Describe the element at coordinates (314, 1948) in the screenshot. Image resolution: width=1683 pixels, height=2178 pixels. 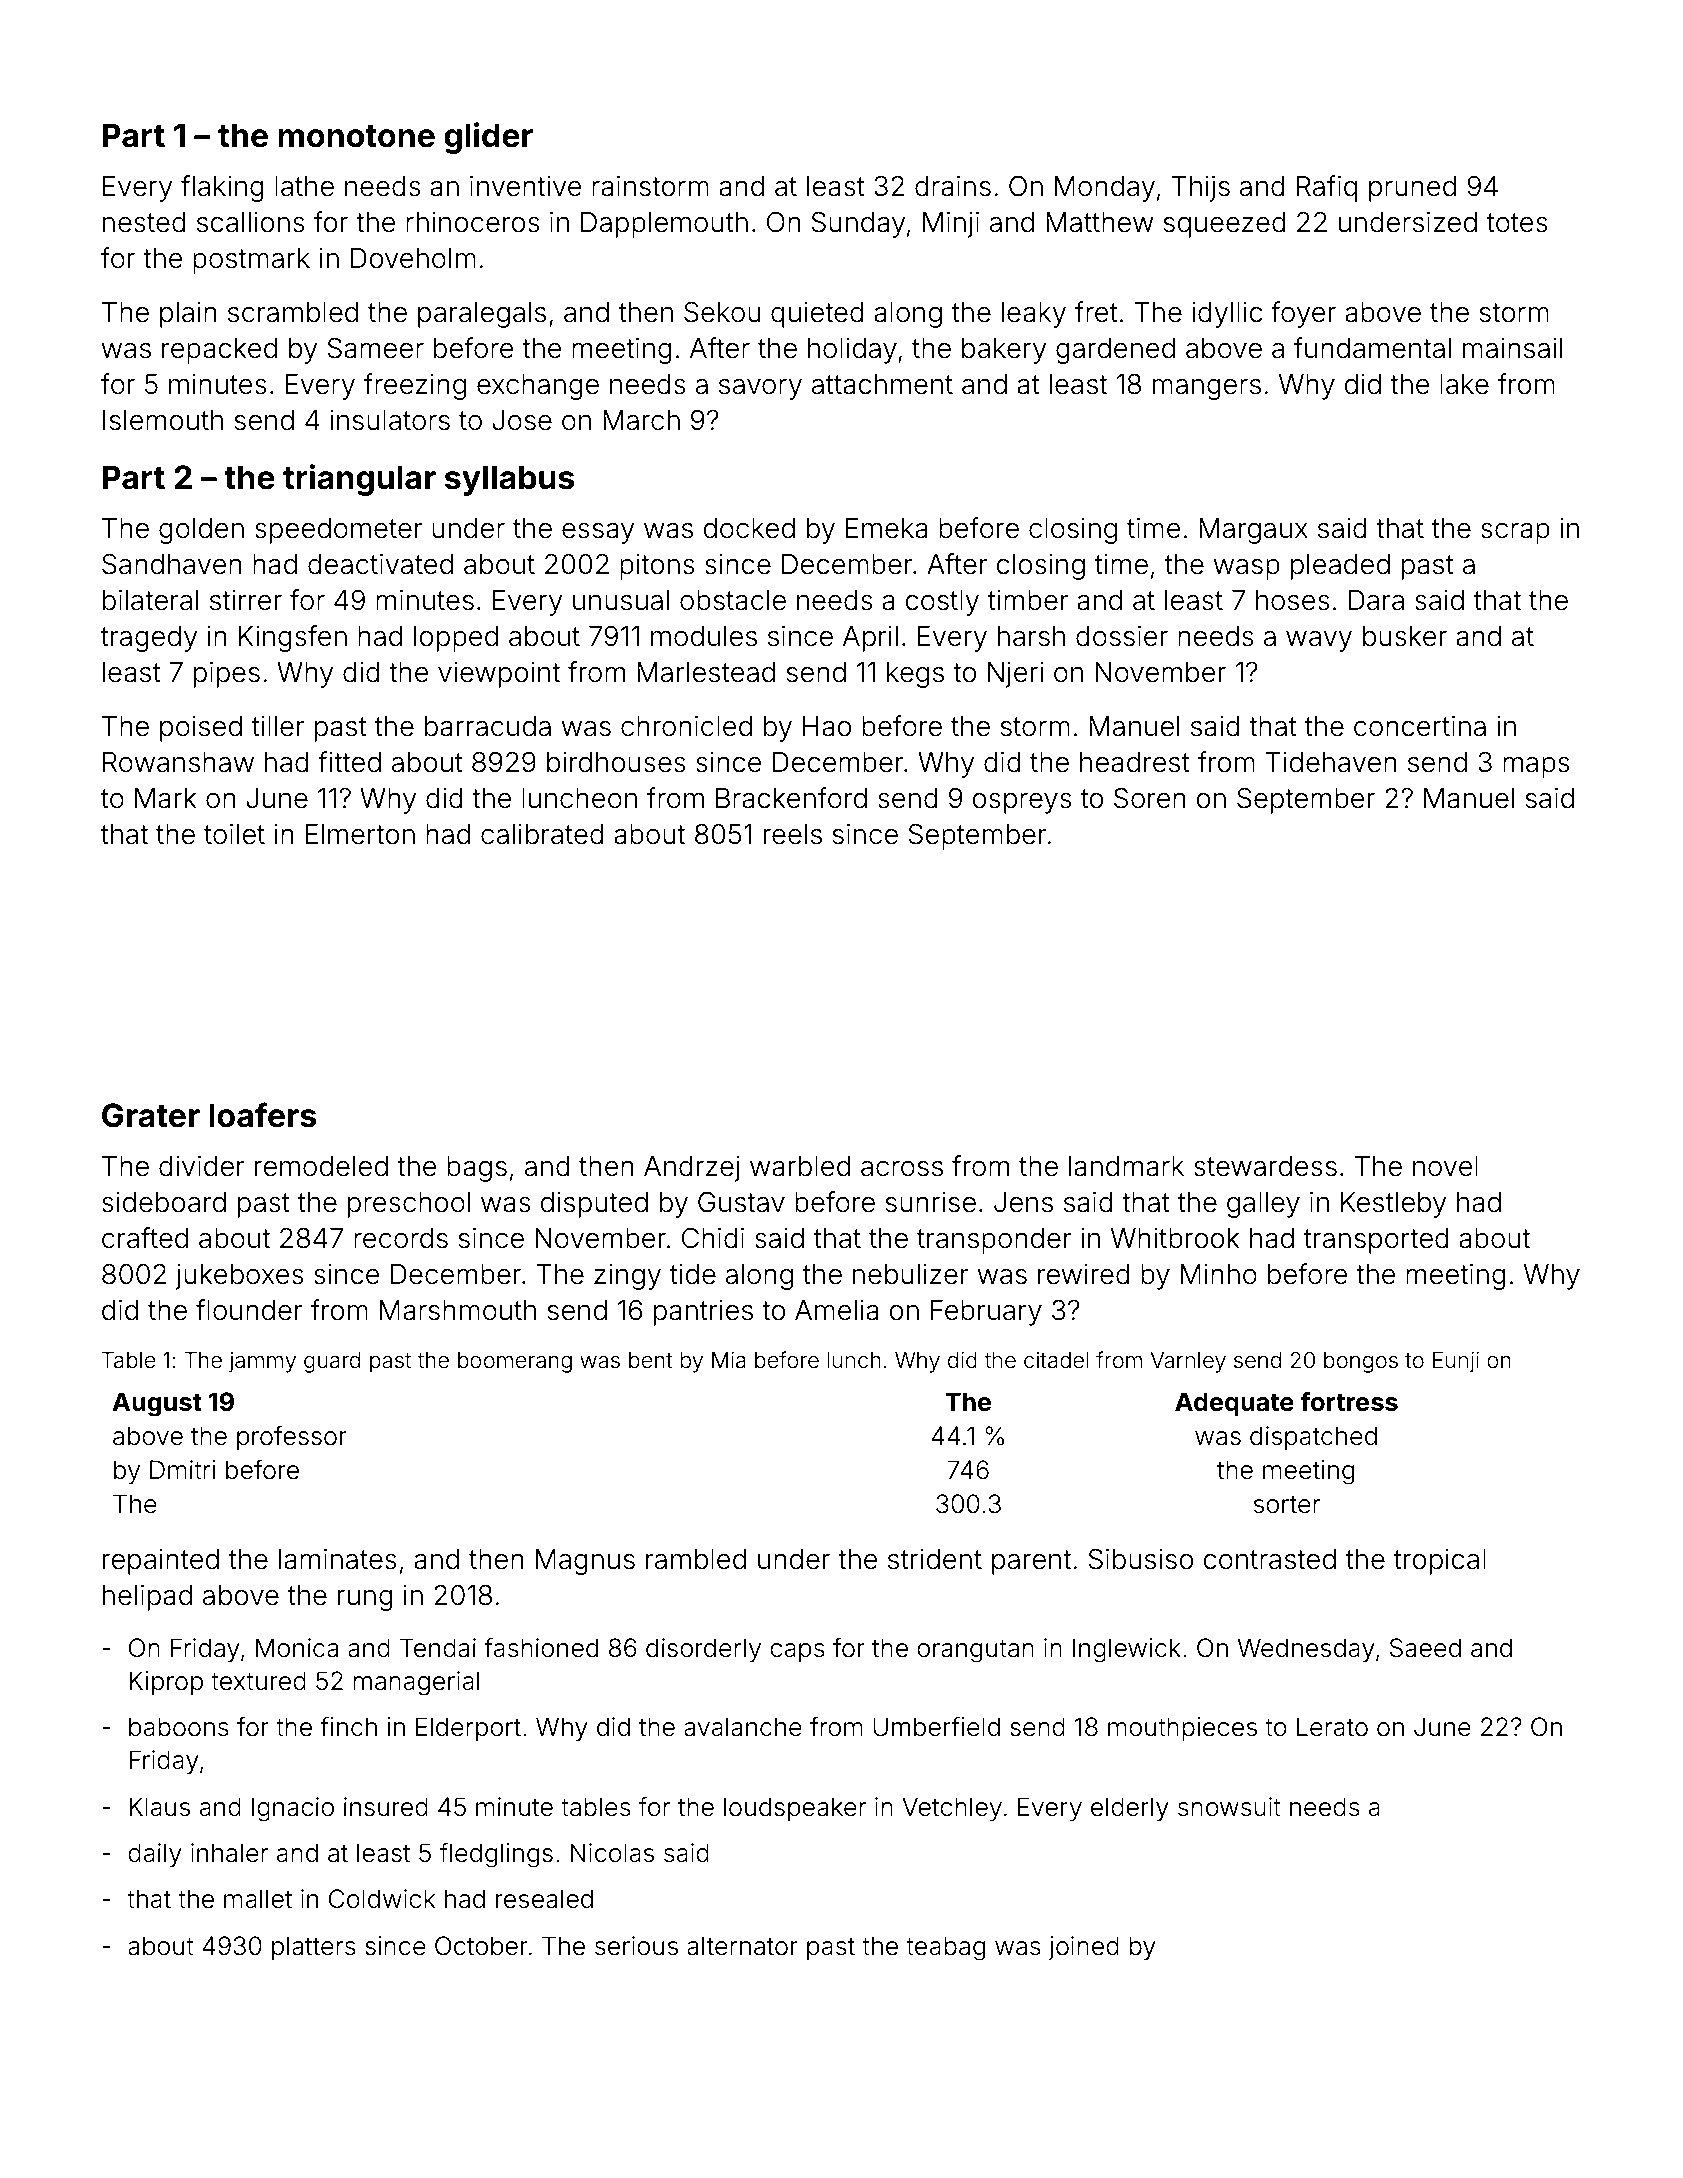
I see `platters` at that location.
